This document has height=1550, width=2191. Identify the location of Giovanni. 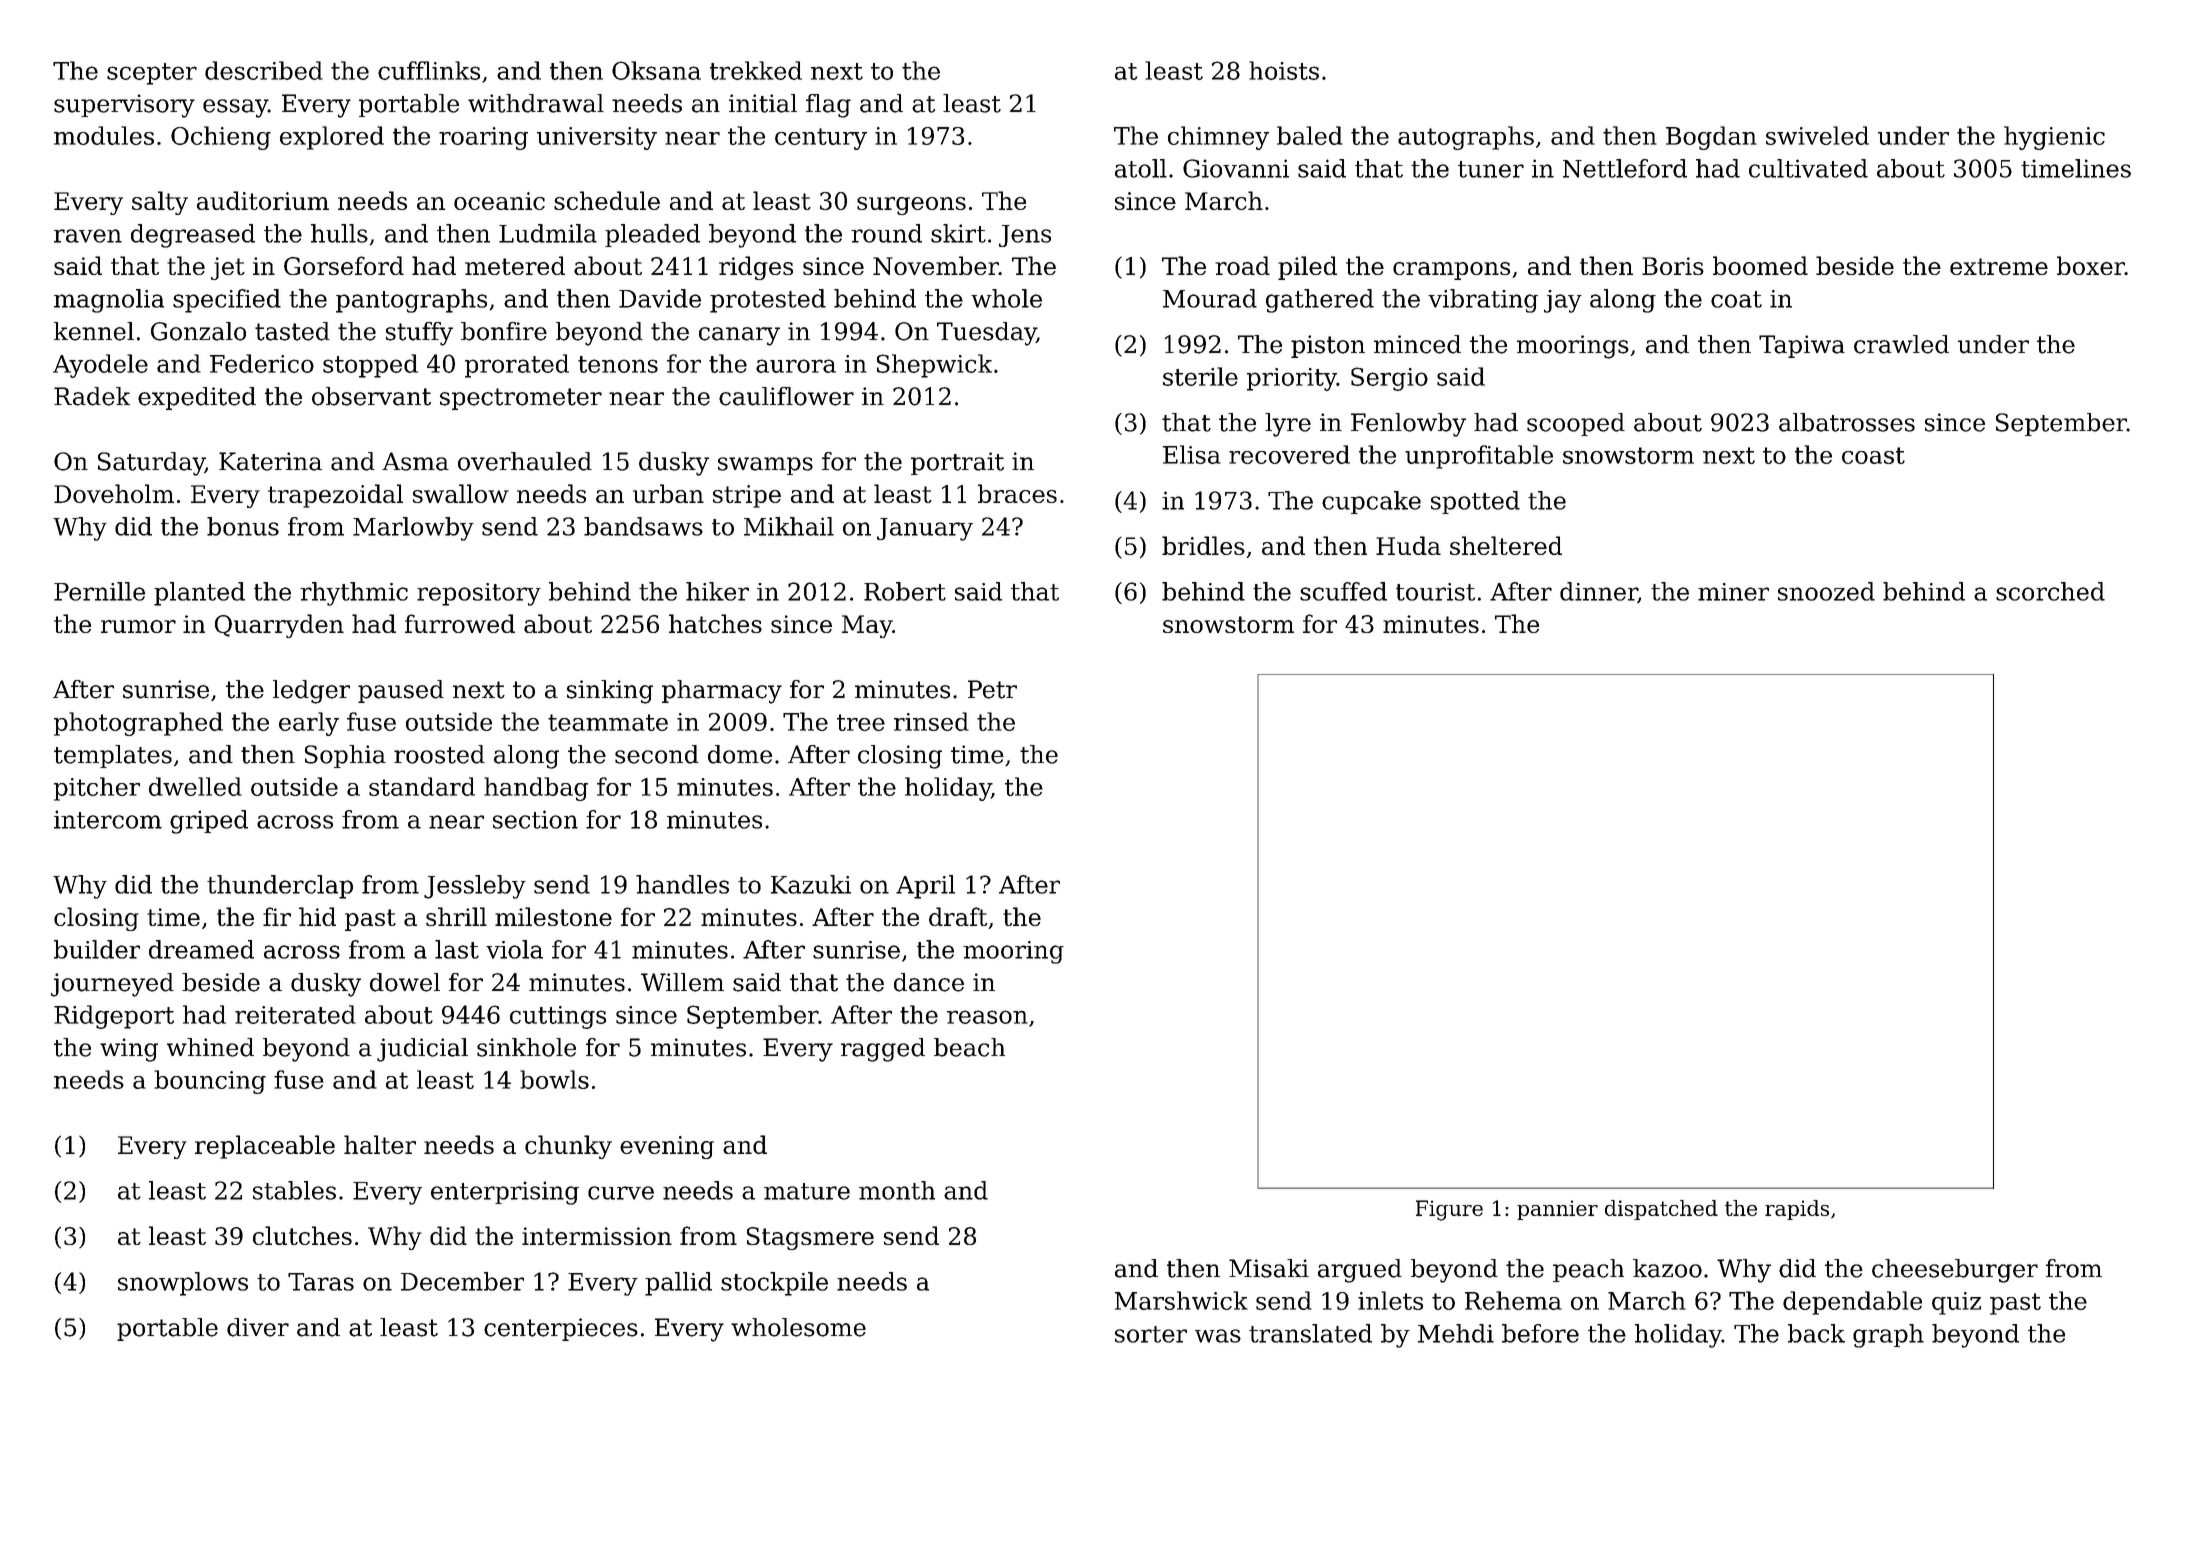
(1236, 168).
